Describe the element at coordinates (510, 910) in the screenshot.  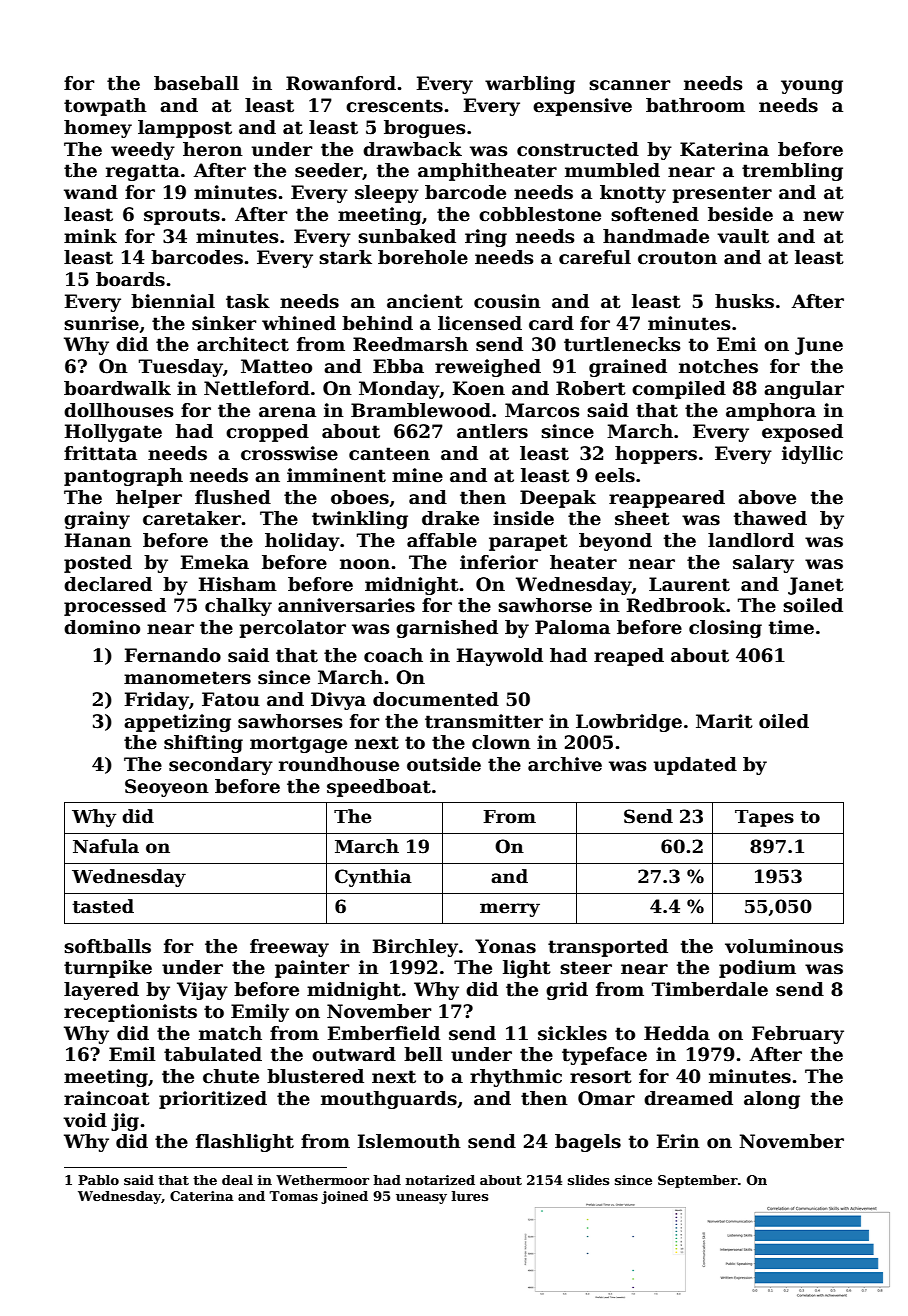
I see `merry` at that location.
